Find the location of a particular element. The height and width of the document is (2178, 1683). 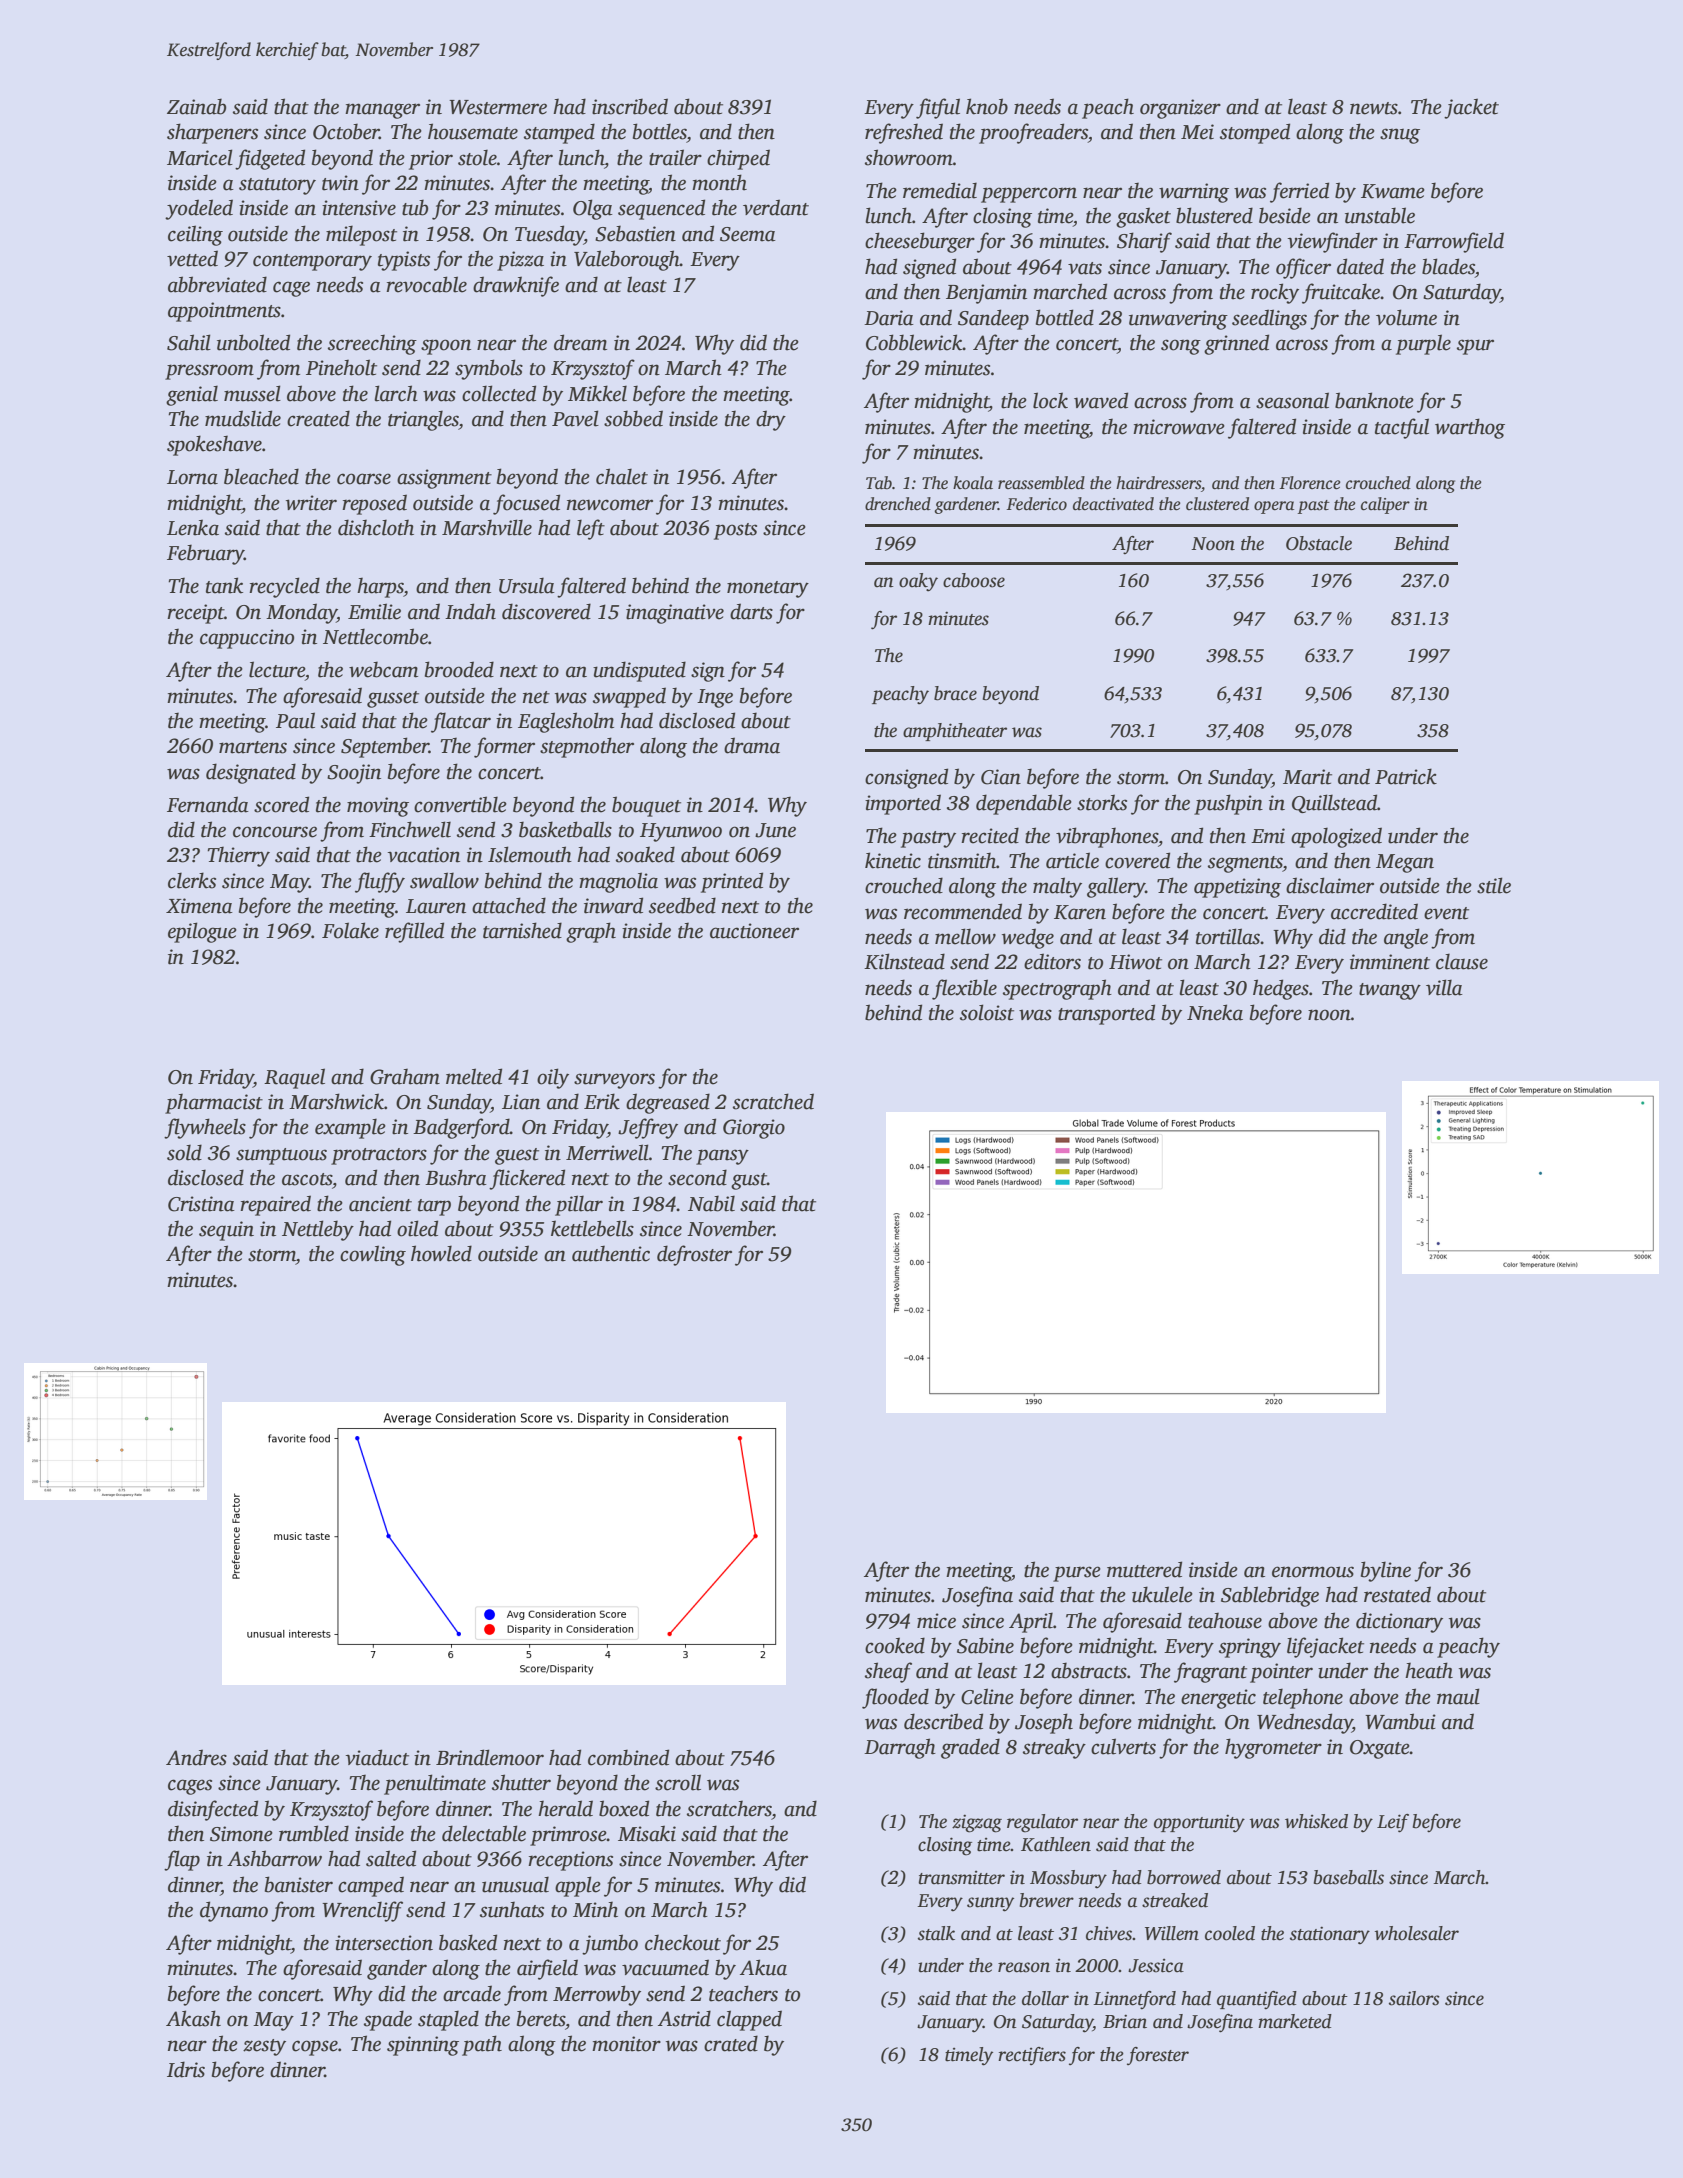

inscribed is located at coordinates (630, 106).
